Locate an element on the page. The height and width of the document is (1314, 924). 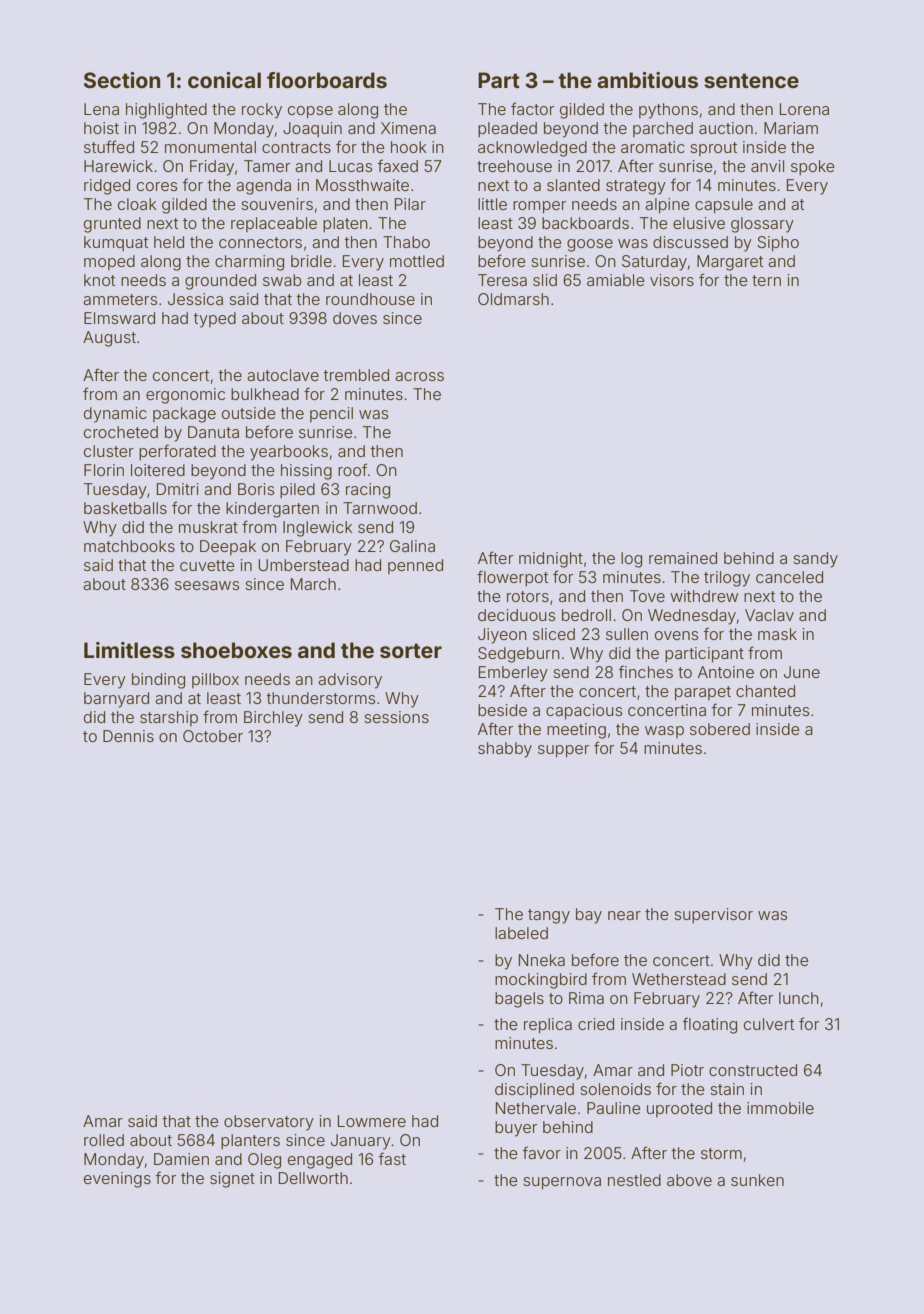
Dellworth is located at coordinates (313, 1178).
